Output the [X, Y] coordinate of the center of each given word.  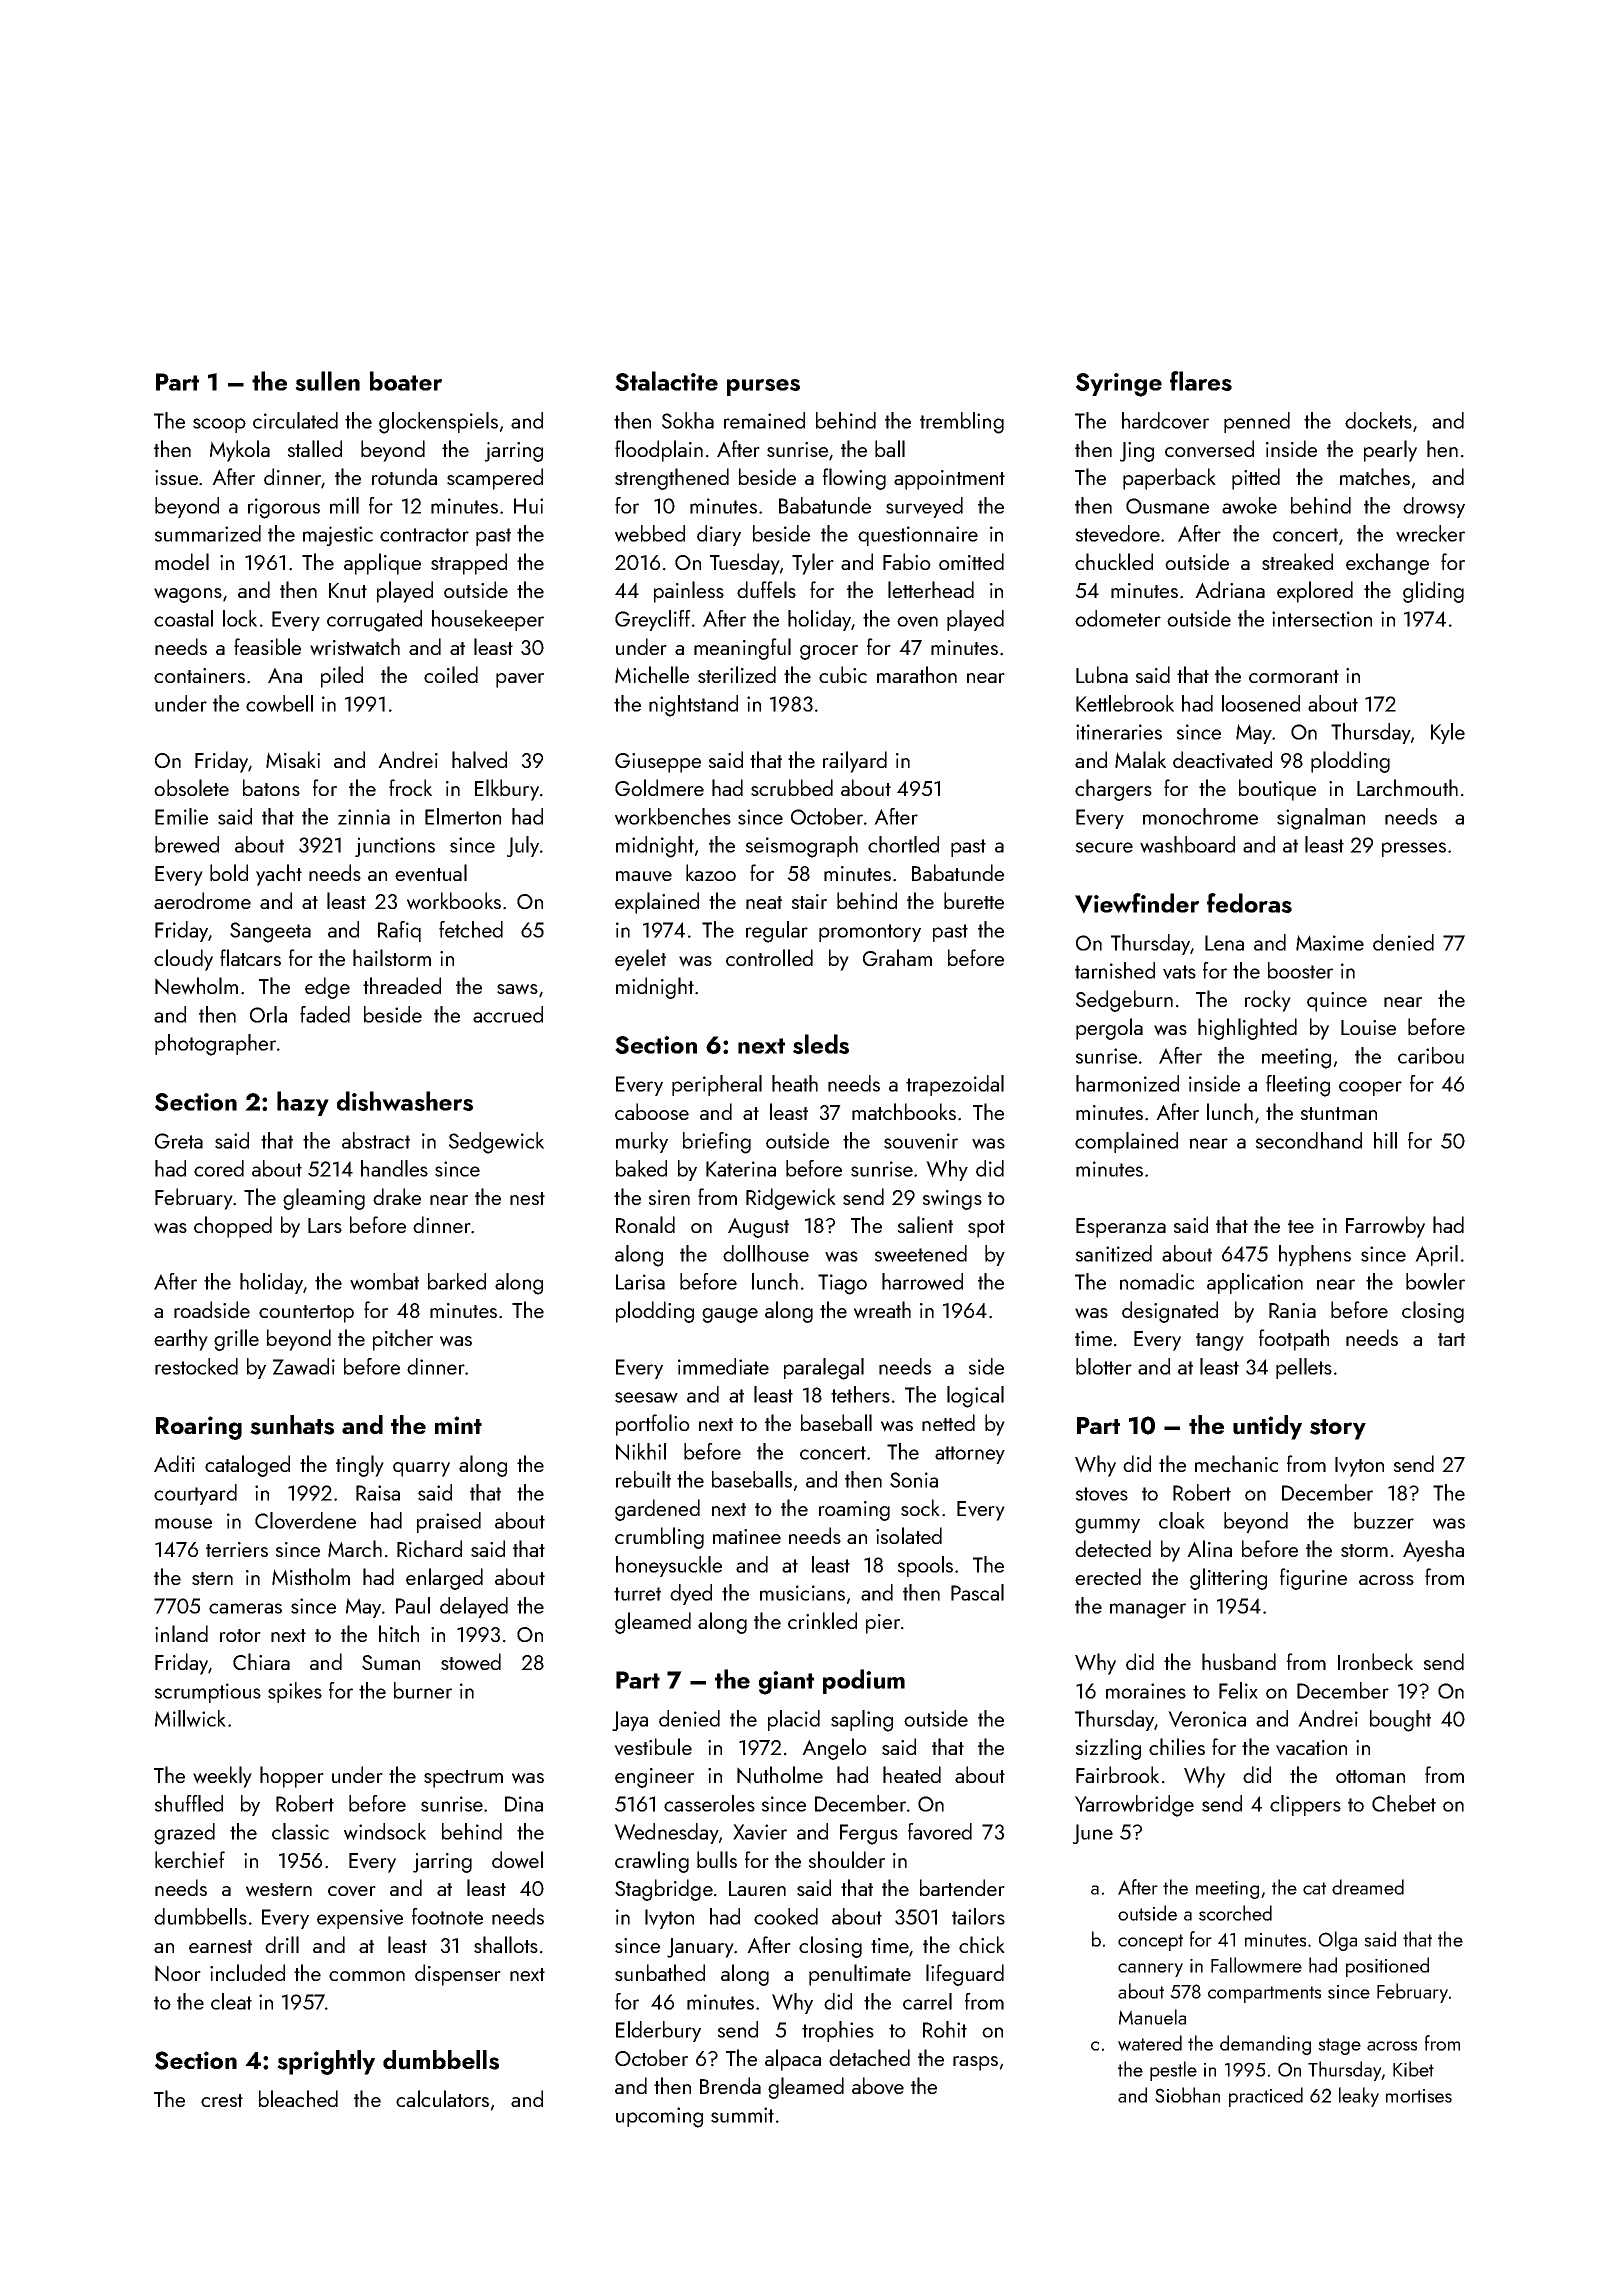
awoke [1249, 505]
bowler [1435, 1281]
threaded [402, 985]
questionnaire [918, 536]
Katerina [741, 1169]
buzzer [1384, 1520]
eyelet [640, 960]
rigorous [284, 508]
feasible [267, 646]
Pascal [977, 1592]
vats [1179, 972]
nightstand [693, 706]
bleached [298, 2098]
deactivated [1222, 760]
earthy [181, 1340]
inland [181, 1633]
